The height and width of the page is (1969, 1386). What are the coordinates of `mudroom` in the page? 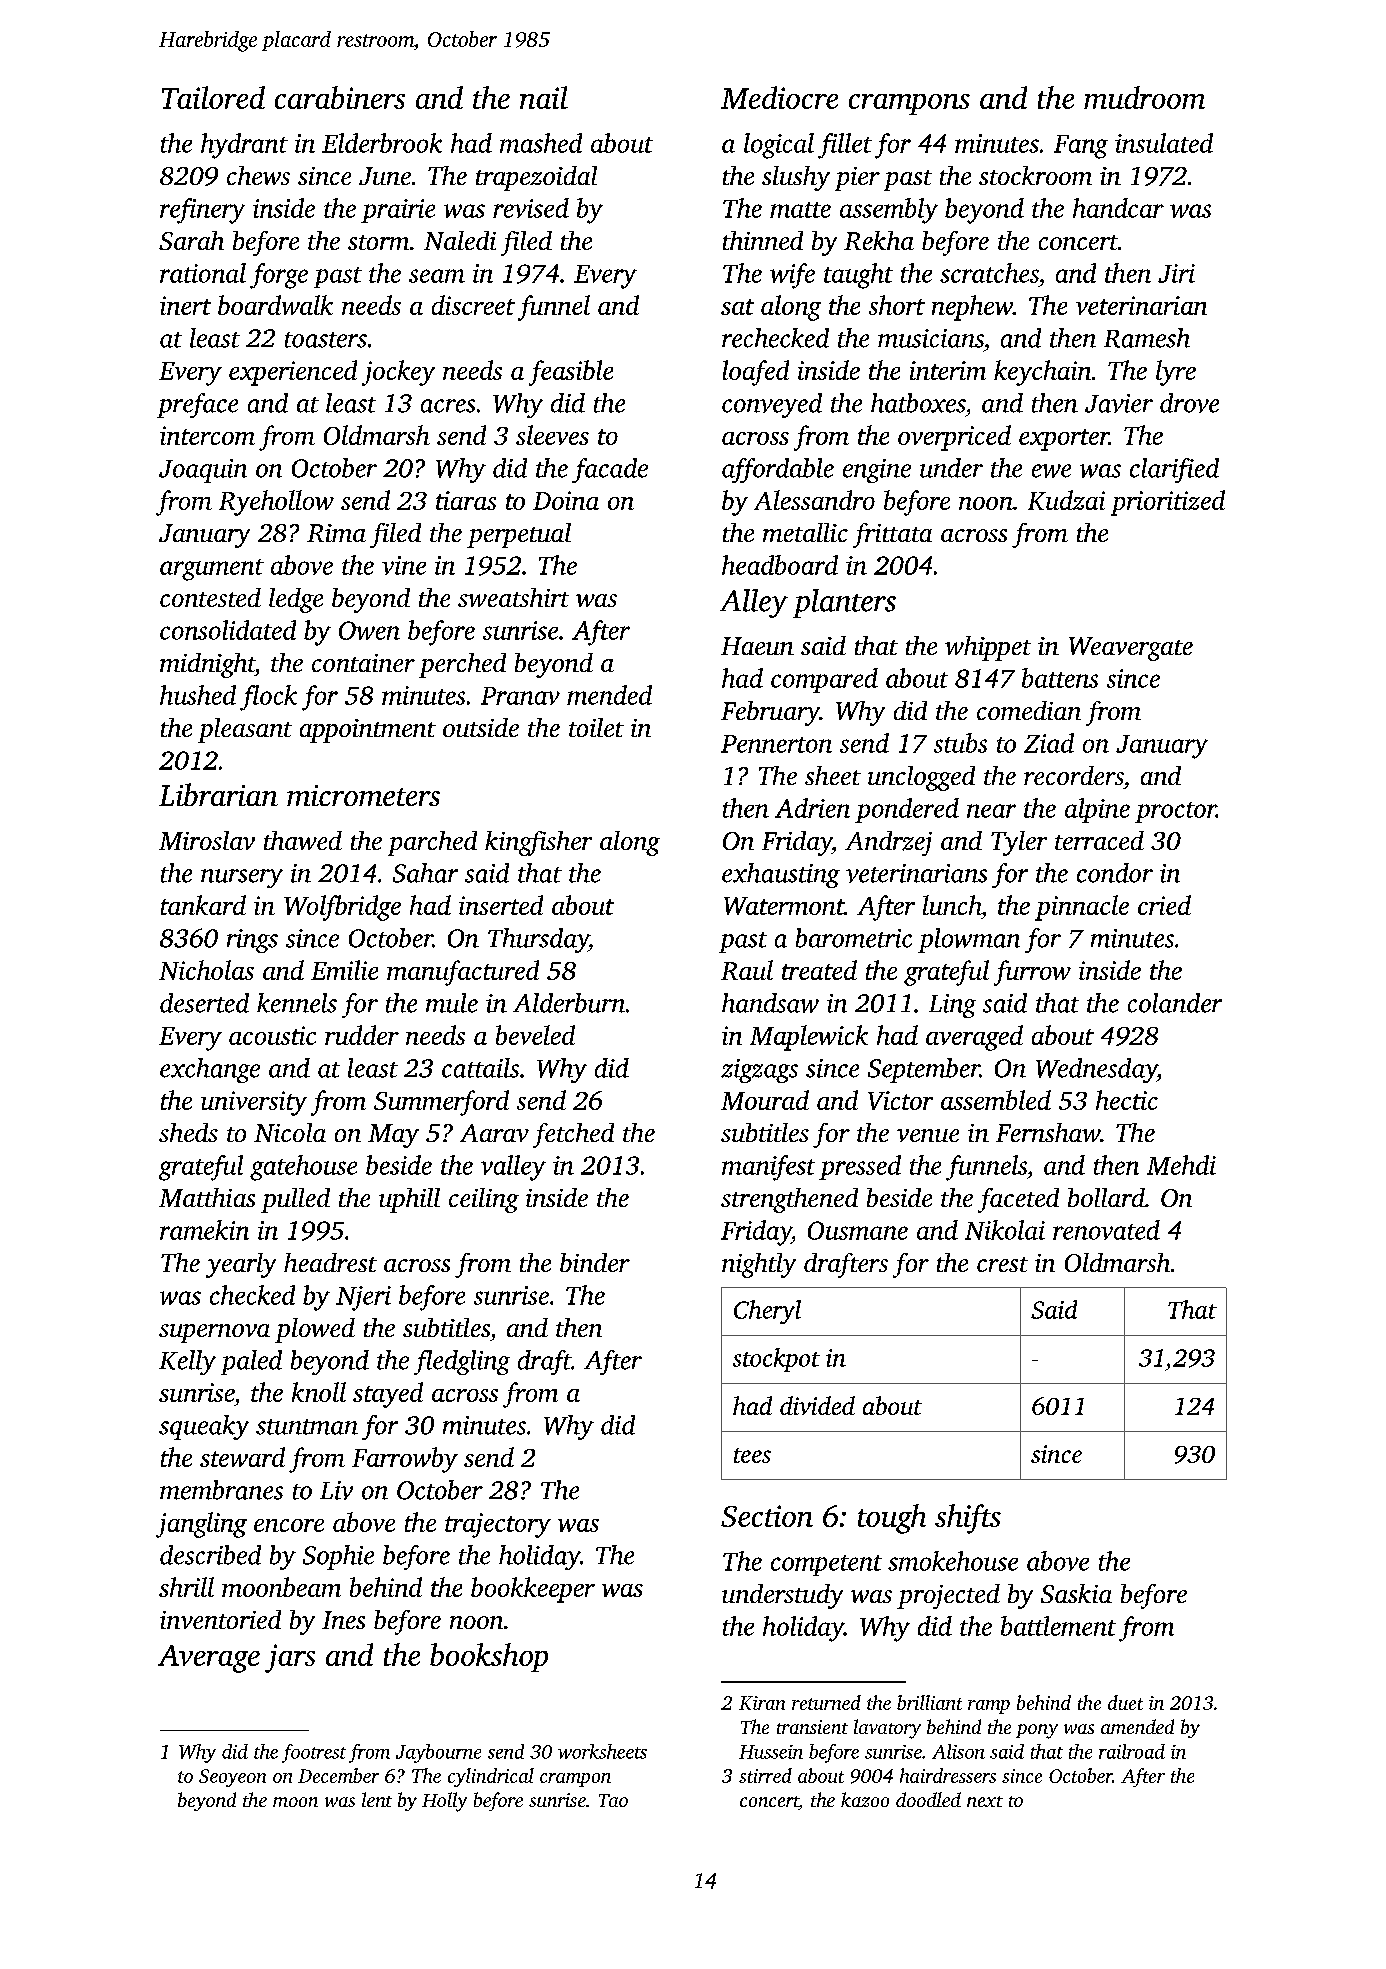 It's located at (1144, 97).
